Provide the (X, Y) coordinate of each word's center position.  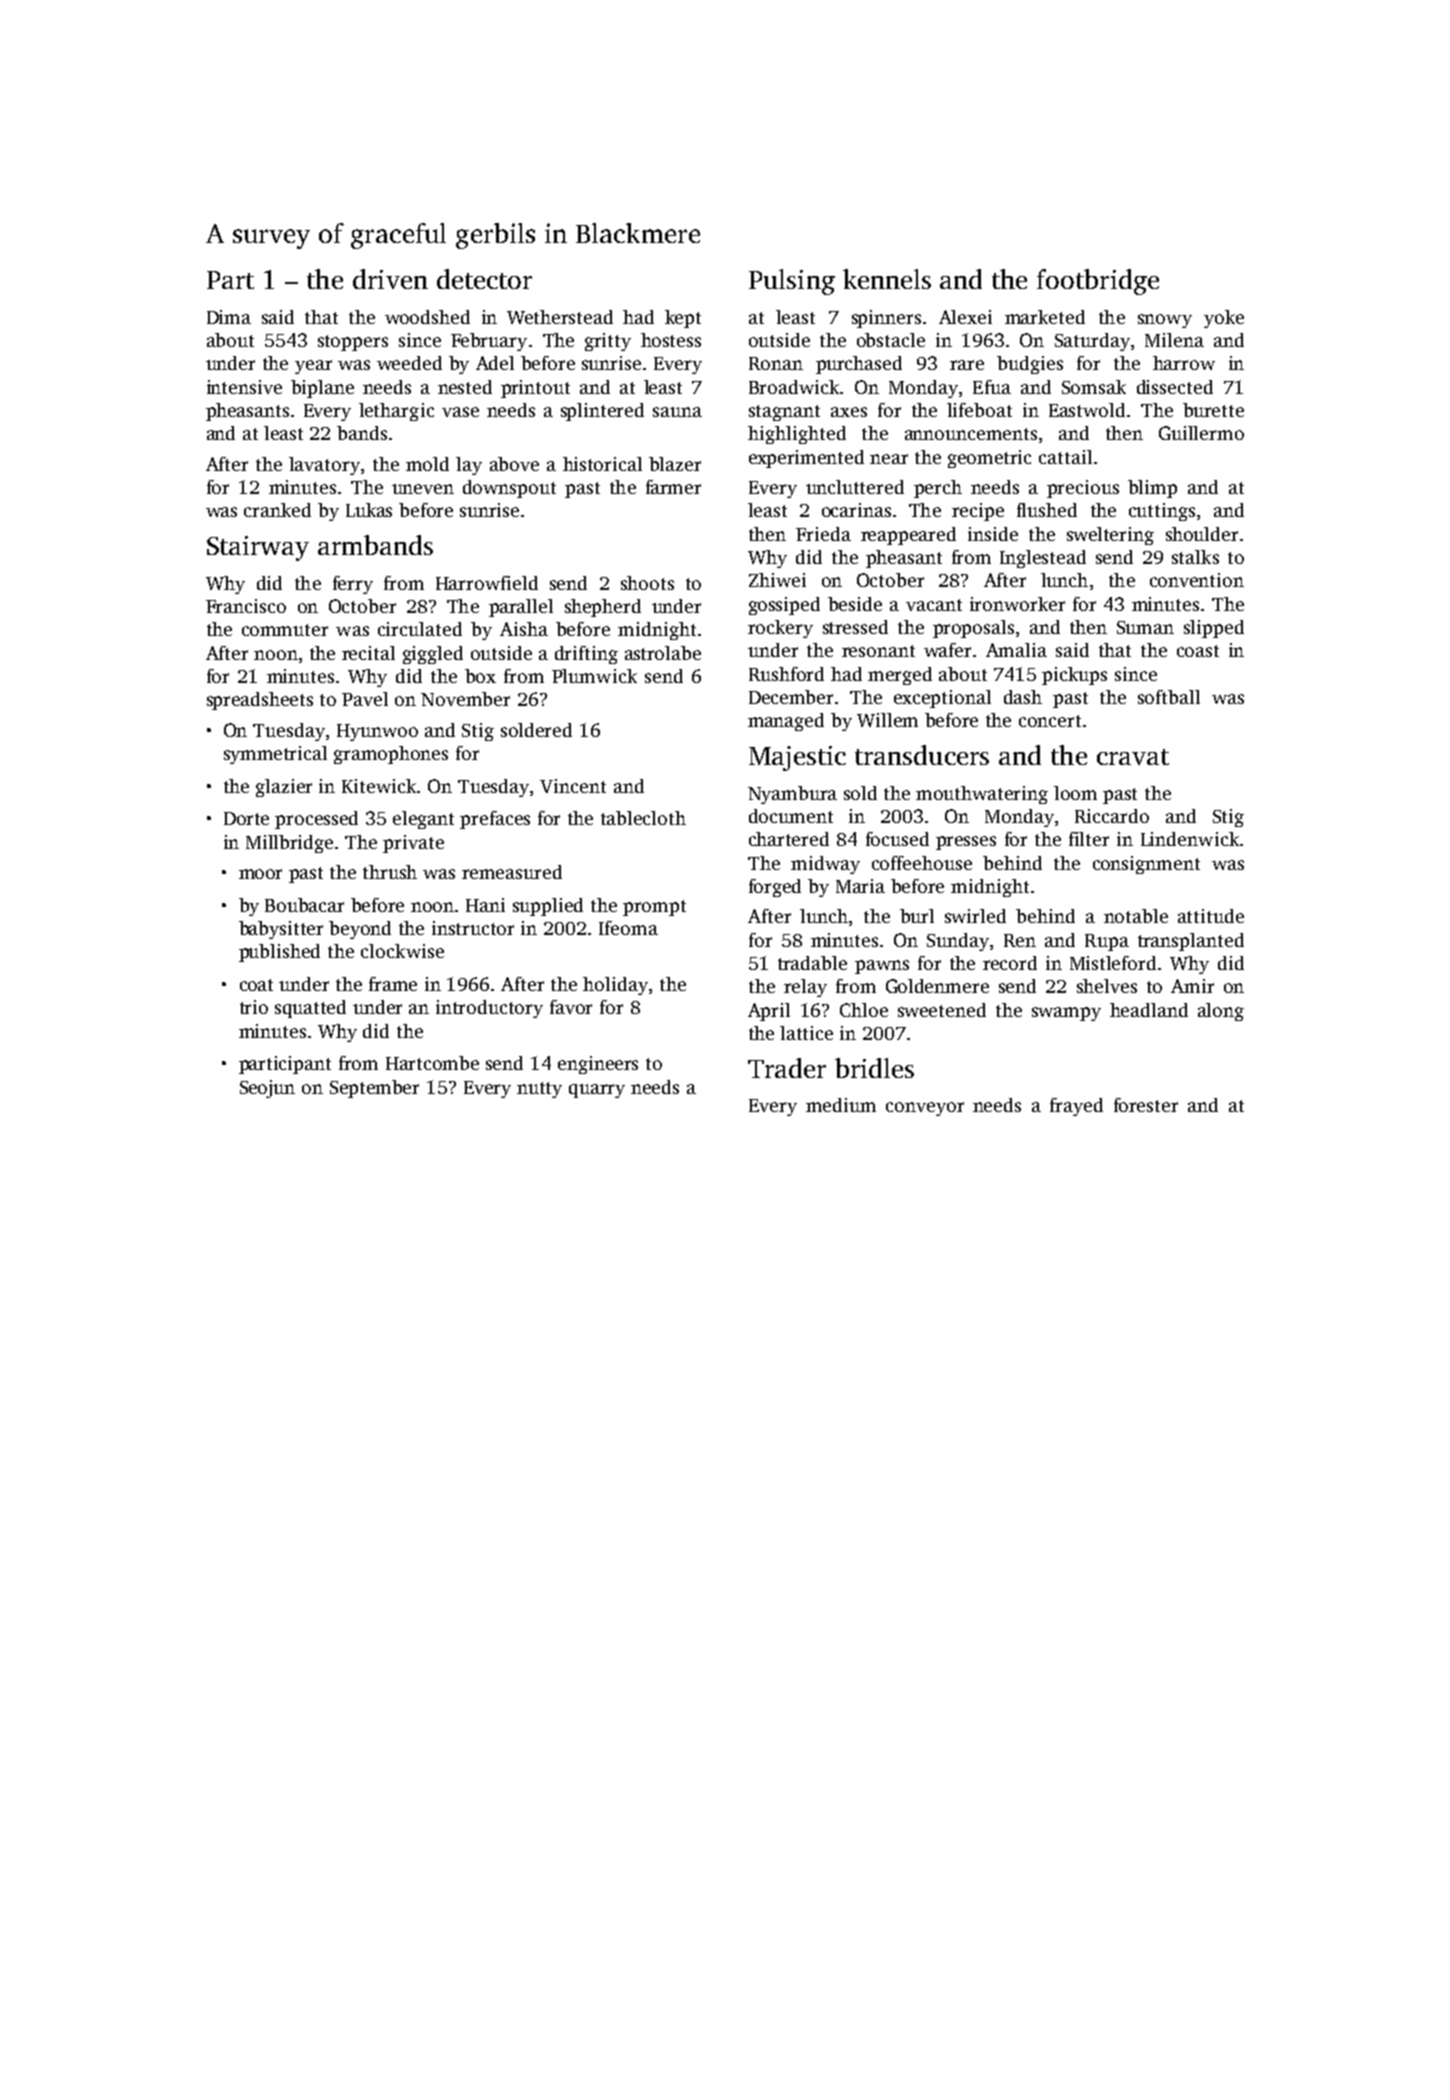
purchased (859, 365)
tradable (812, 963)
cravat (1133, 757)
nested (465, 387)
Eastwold (1087, 410)
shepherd (603, 608)
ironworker (1017, 604)
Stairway (258, 548)
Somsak (1094, 387)
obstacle (891, 340)
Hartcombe (432, 1063)
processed (316, 820)
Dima (229, 317)
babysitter (281, 930)
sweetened (942, 1010)
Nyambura (792, 795)
